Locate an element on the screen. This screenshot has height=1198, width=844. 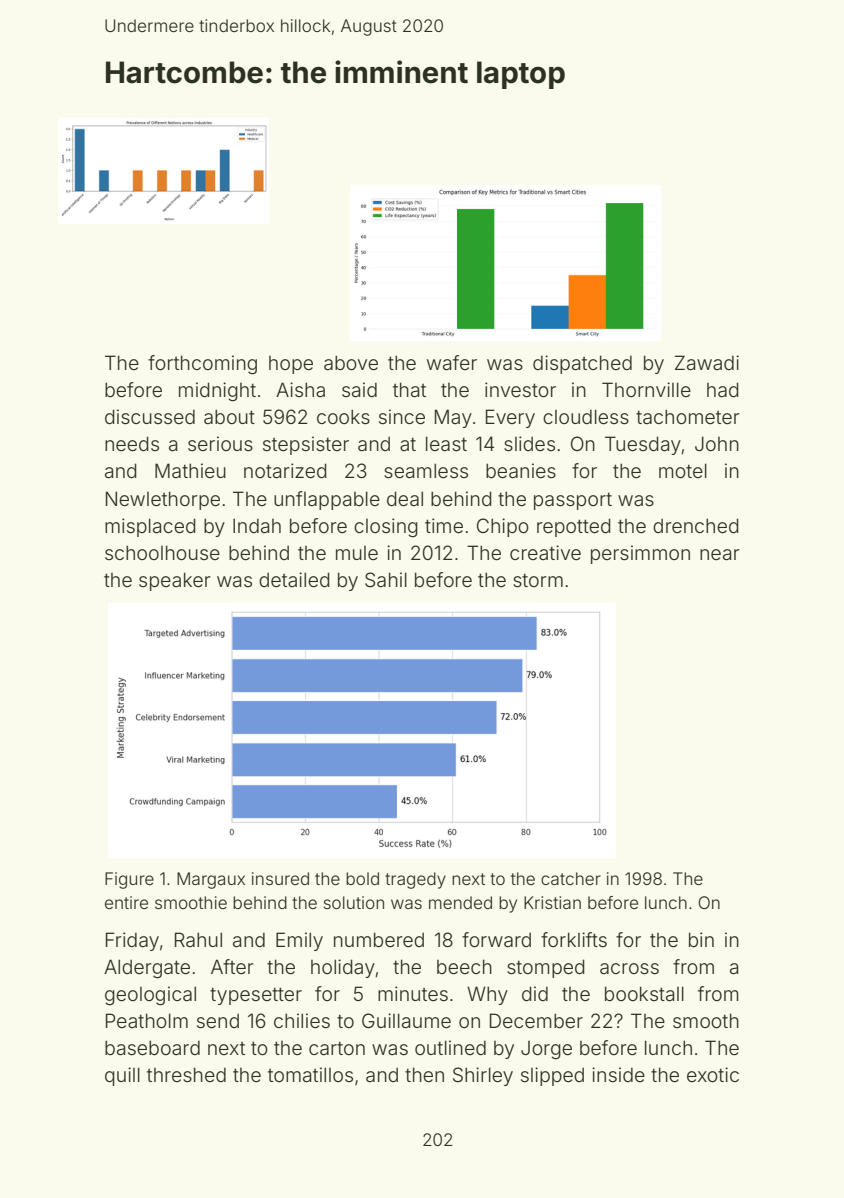
Sahil is located at coordinates (386, 579).
